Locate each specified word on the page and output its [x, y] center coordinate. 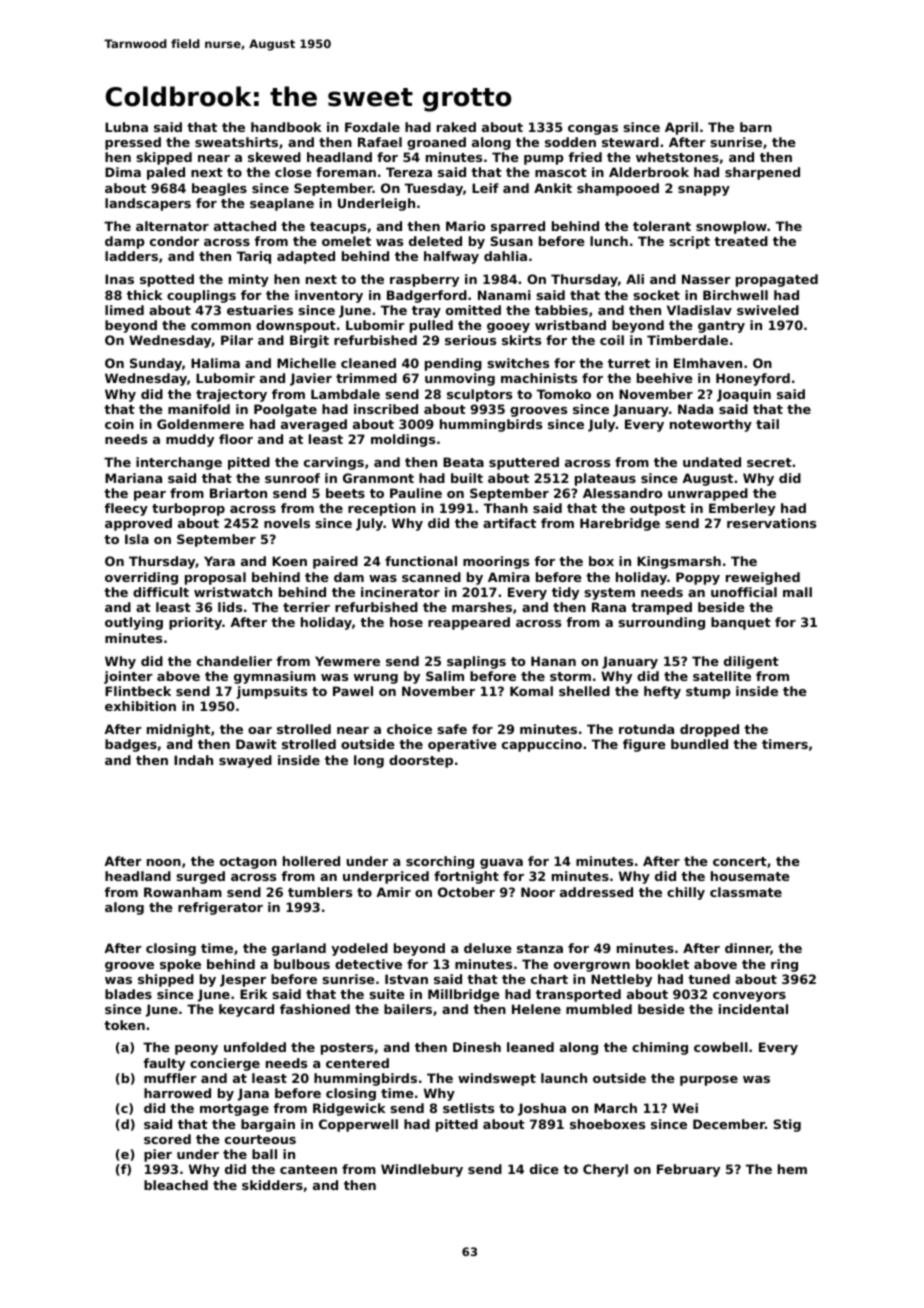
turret [629, 363]
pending [453, 364]
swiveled [768, 310]
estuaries [260, 310]
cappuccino [542, 745]
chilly [686, 893]
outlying [134, 623]
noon [164, 862]
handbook [286, 127]
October [466, 892]
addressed [596, 892]
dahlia [505, 256]
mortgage [234, 1110]
